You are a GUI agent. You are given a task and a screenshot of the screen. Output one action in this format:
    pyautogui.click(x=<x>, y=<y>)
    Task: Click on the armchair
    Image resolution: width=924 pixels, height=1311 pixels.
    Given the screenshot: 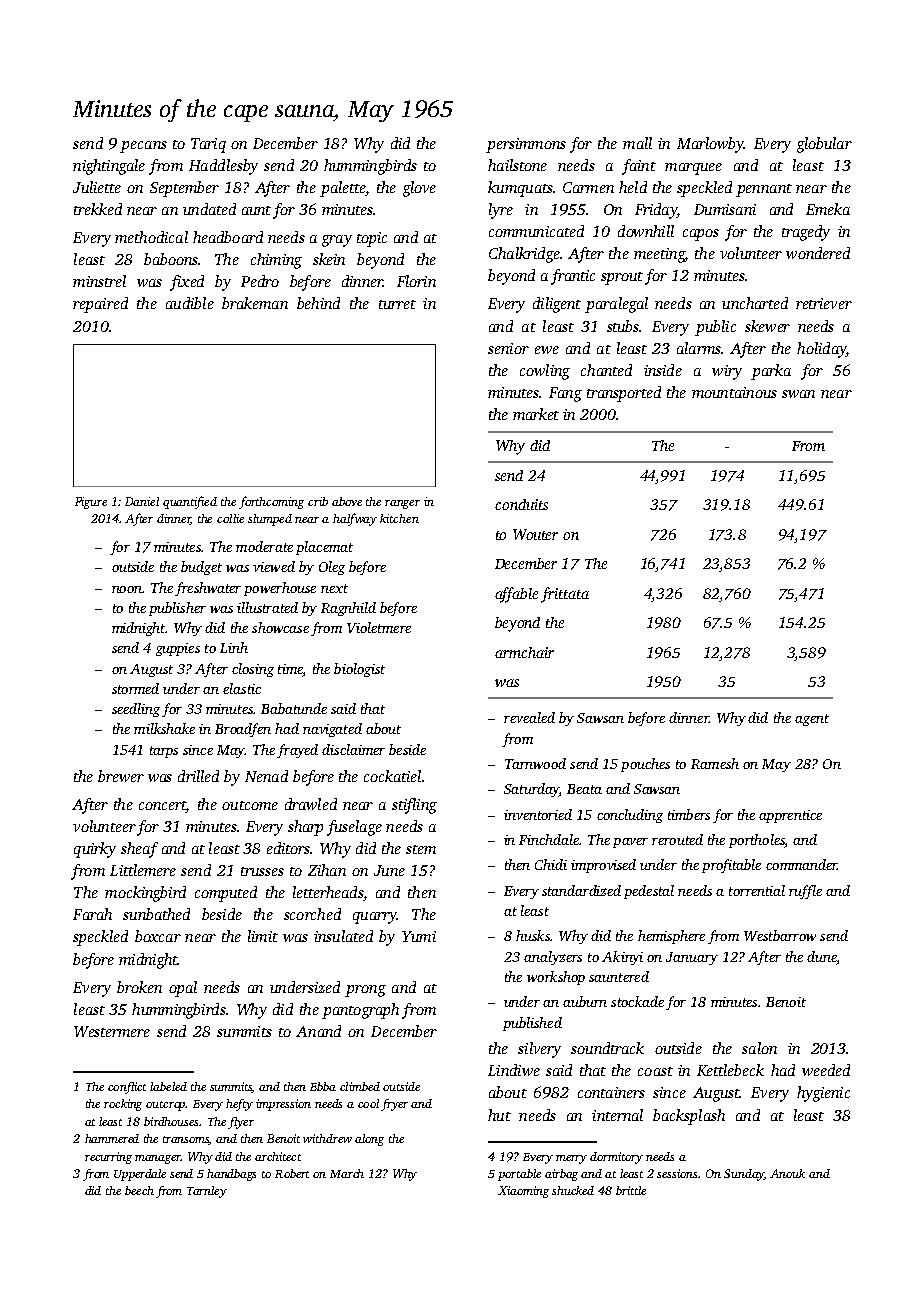 What is the action you would take?
    pyautogui.click(x=524, y=652)
